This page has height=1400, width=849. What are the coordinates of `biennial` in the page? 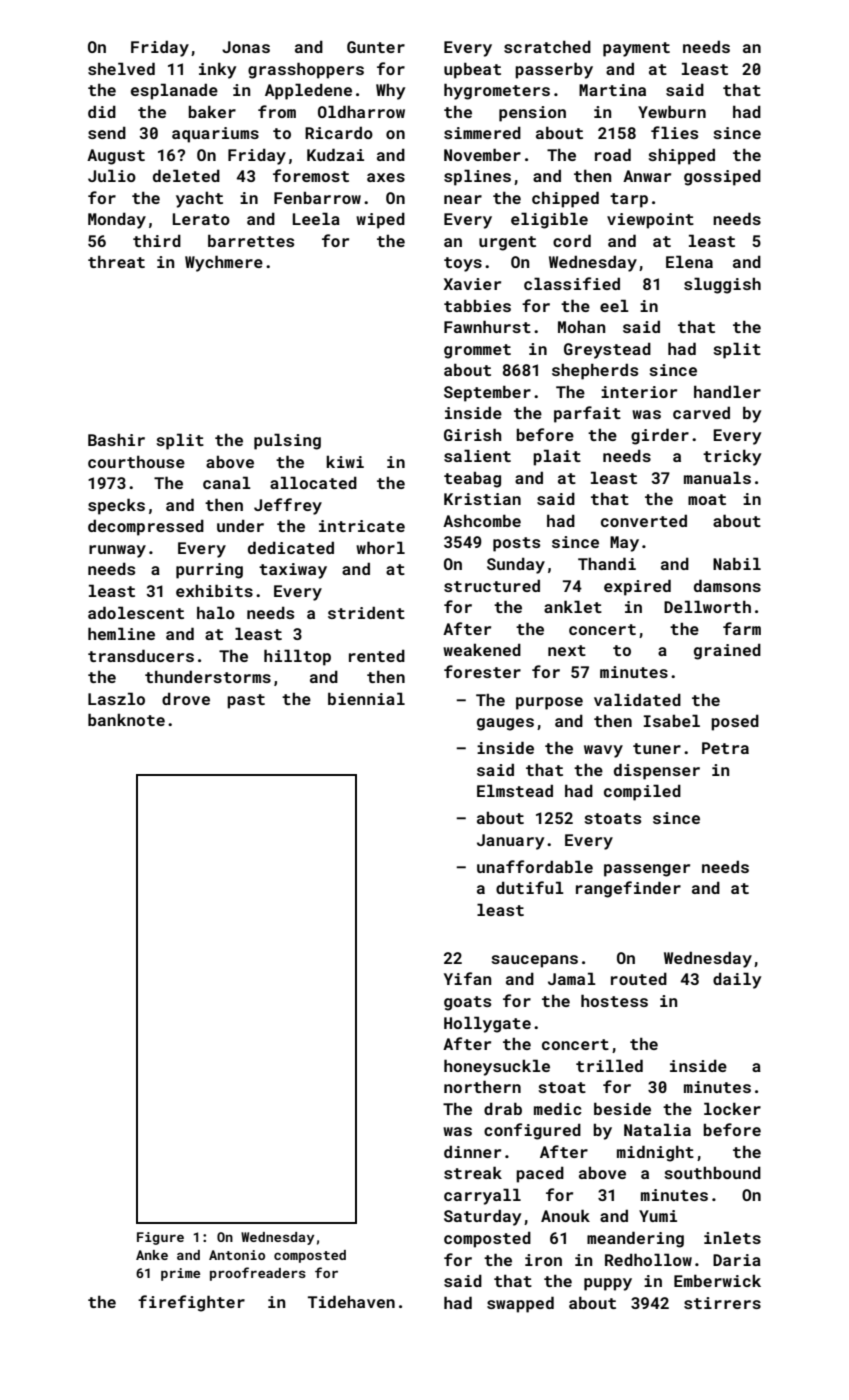 It's located at (366, 698).
